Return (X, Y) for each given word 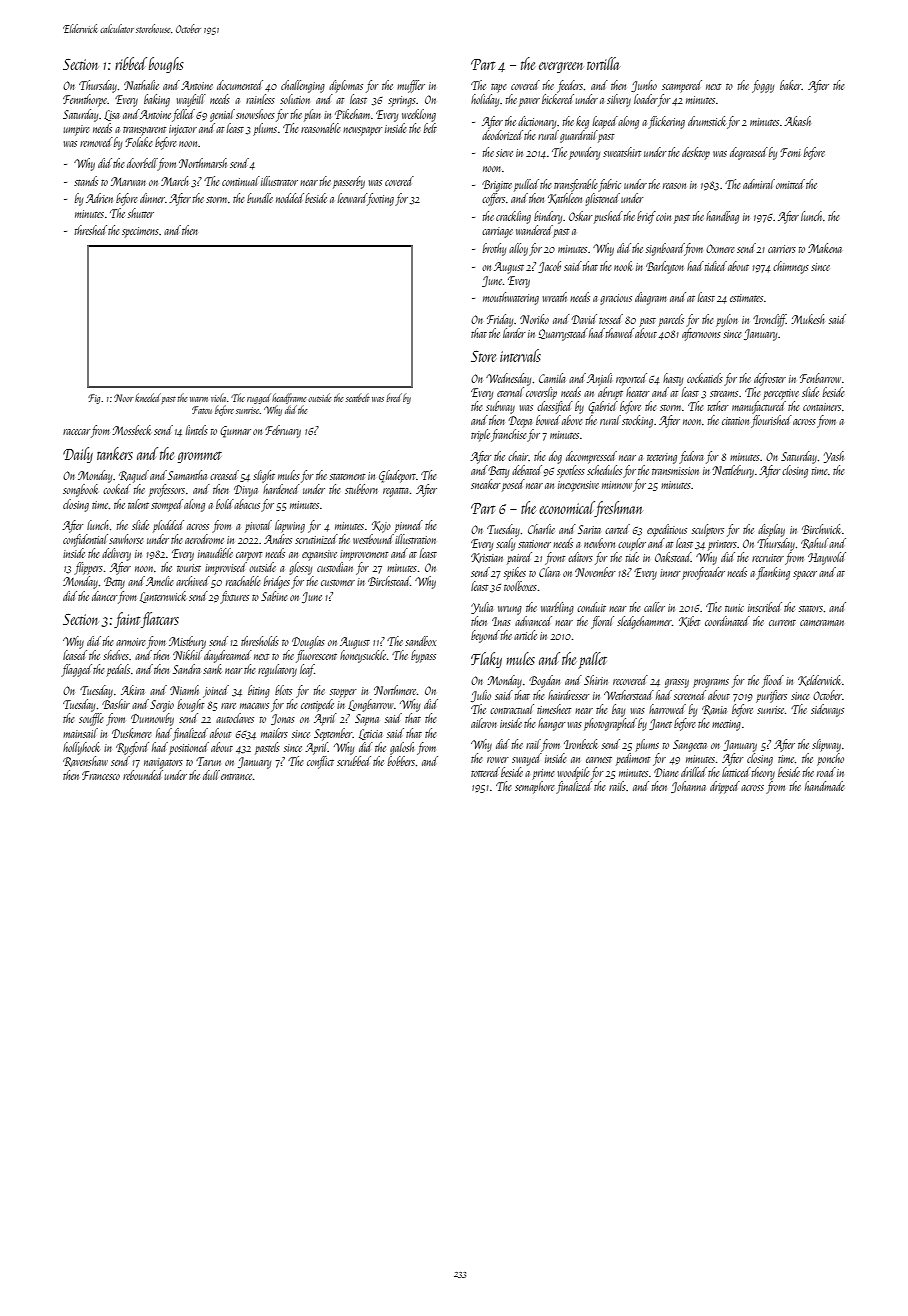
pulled (526, 185)
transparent (144, 131)
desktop (696, 153)
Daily (78, 455)
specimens (140, 232)
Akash (797, 121)
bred (394, 397)
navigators (163, 763)
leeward (352, 198)
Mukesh (807, 319)
